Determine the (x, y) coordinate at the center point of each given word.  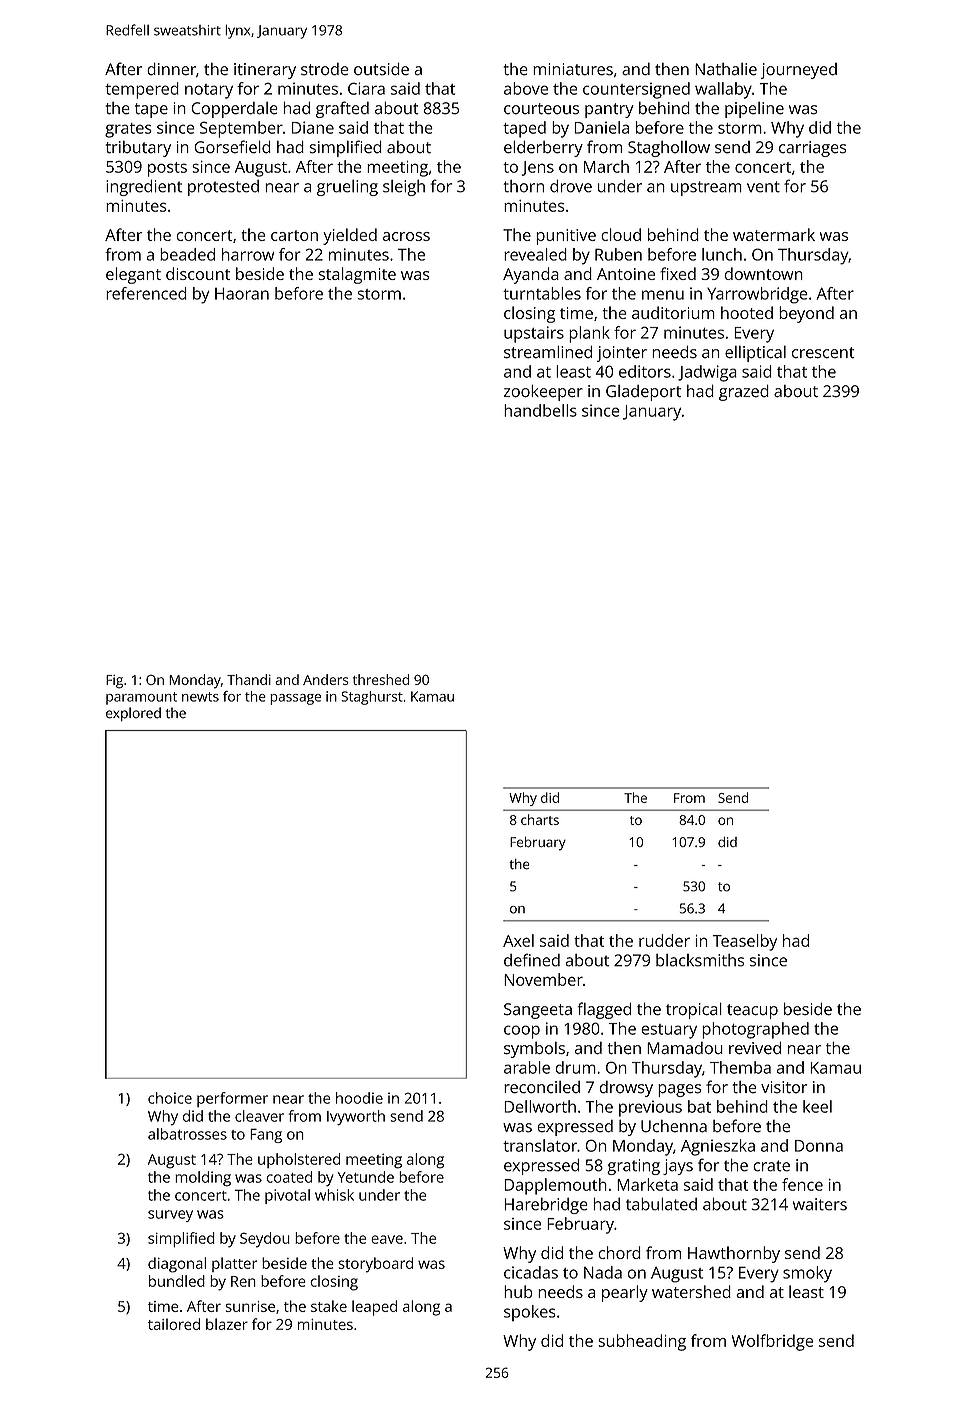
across (406, 236)
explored (133, 714)
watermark (774, 234)
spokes (530, 1313)
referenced (146, 293)
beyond (806, 314)
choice (170, 1098)
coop (522, 1032)
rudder (664, 940)
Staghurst (372, 698)
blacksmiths (700, 960)
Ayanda (531, 275)
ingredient (144, 187)
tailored (174, 1324)
